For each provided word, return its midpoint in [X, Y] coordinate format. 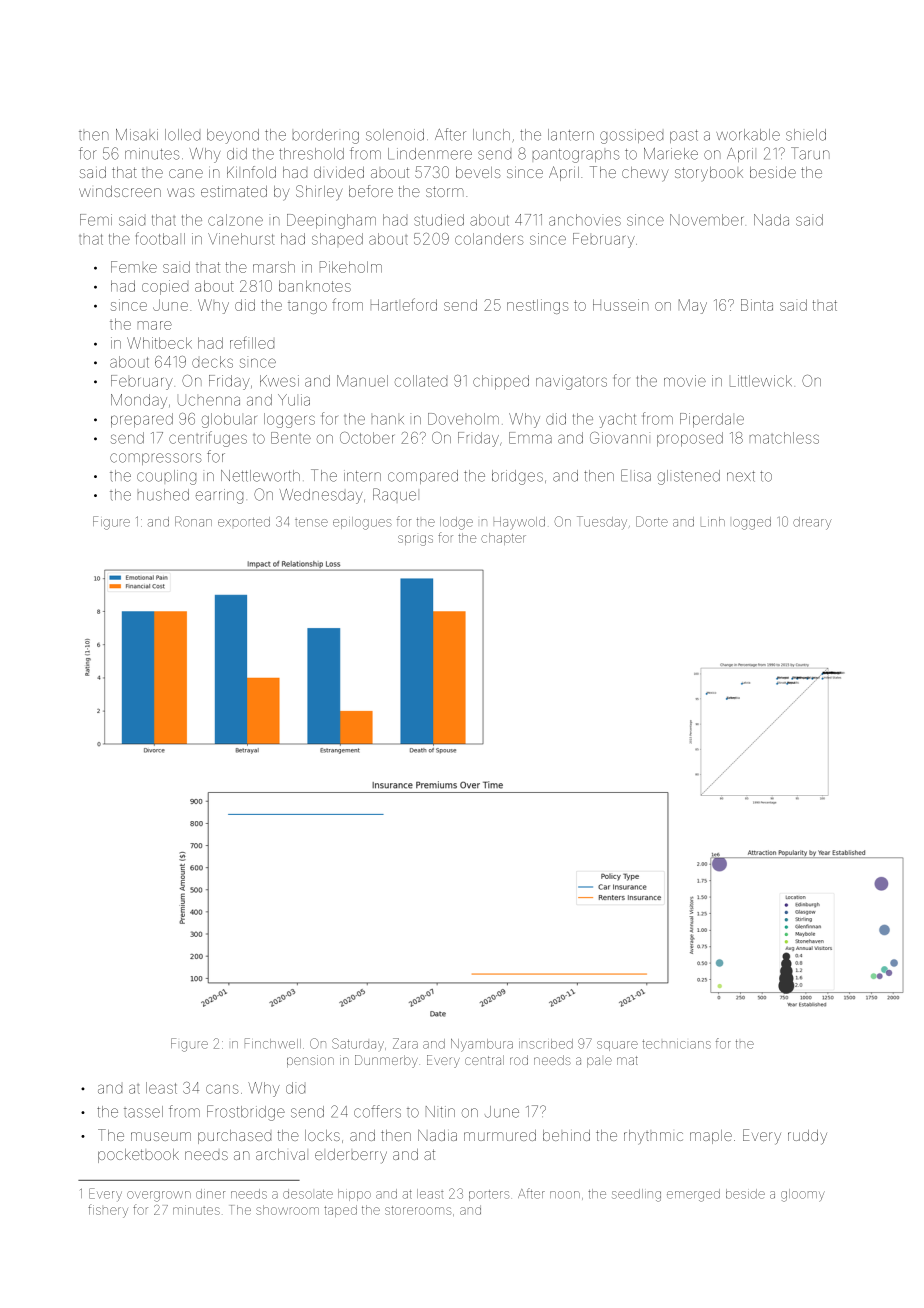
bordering [326, 136]
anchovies [585, 220]
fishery [108, 1211]
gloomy [803, 1195]
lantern [571, 135]
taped [340, 1211]
